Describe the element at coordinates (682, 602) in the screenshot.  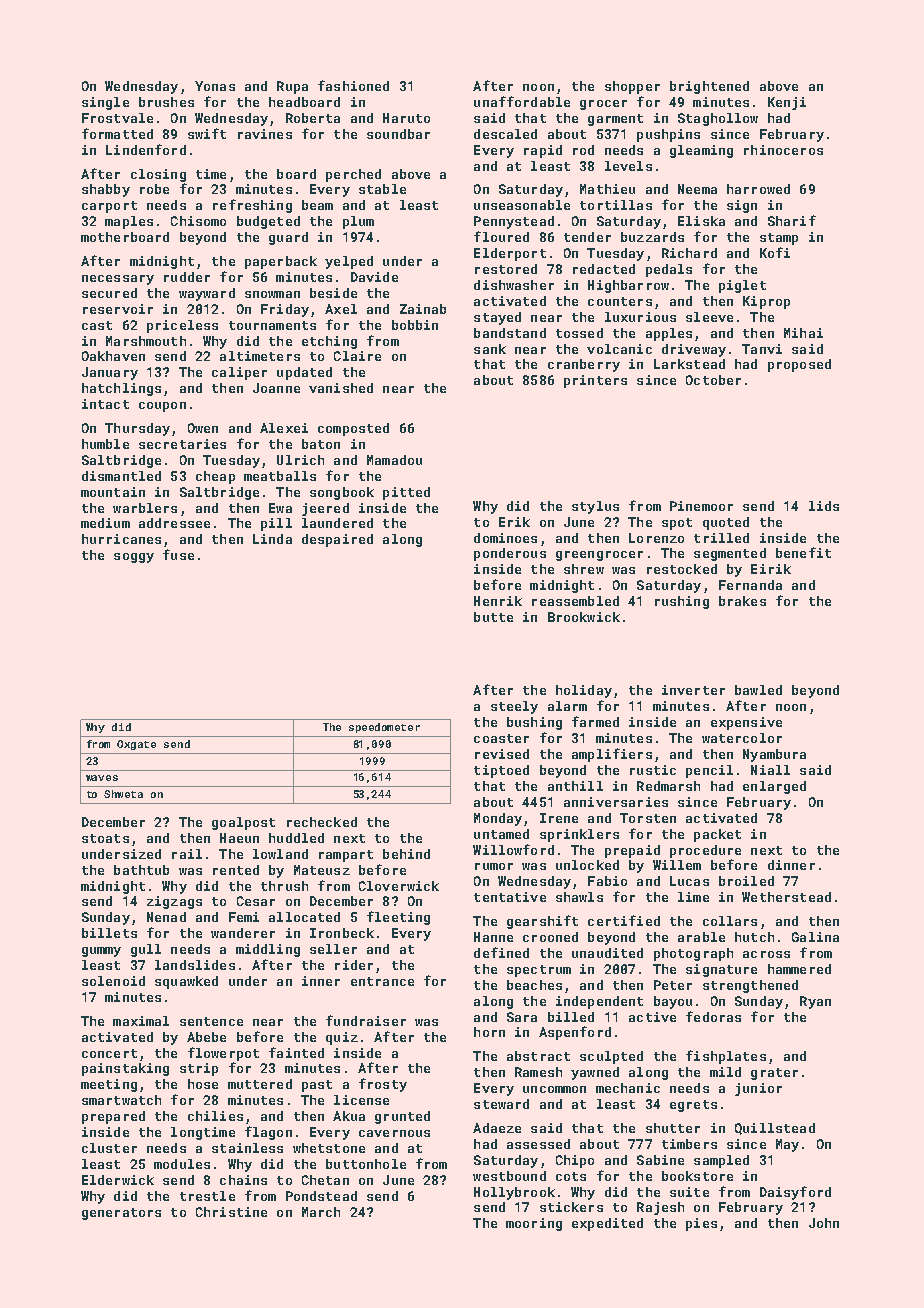
I see `rushing` at that location.
